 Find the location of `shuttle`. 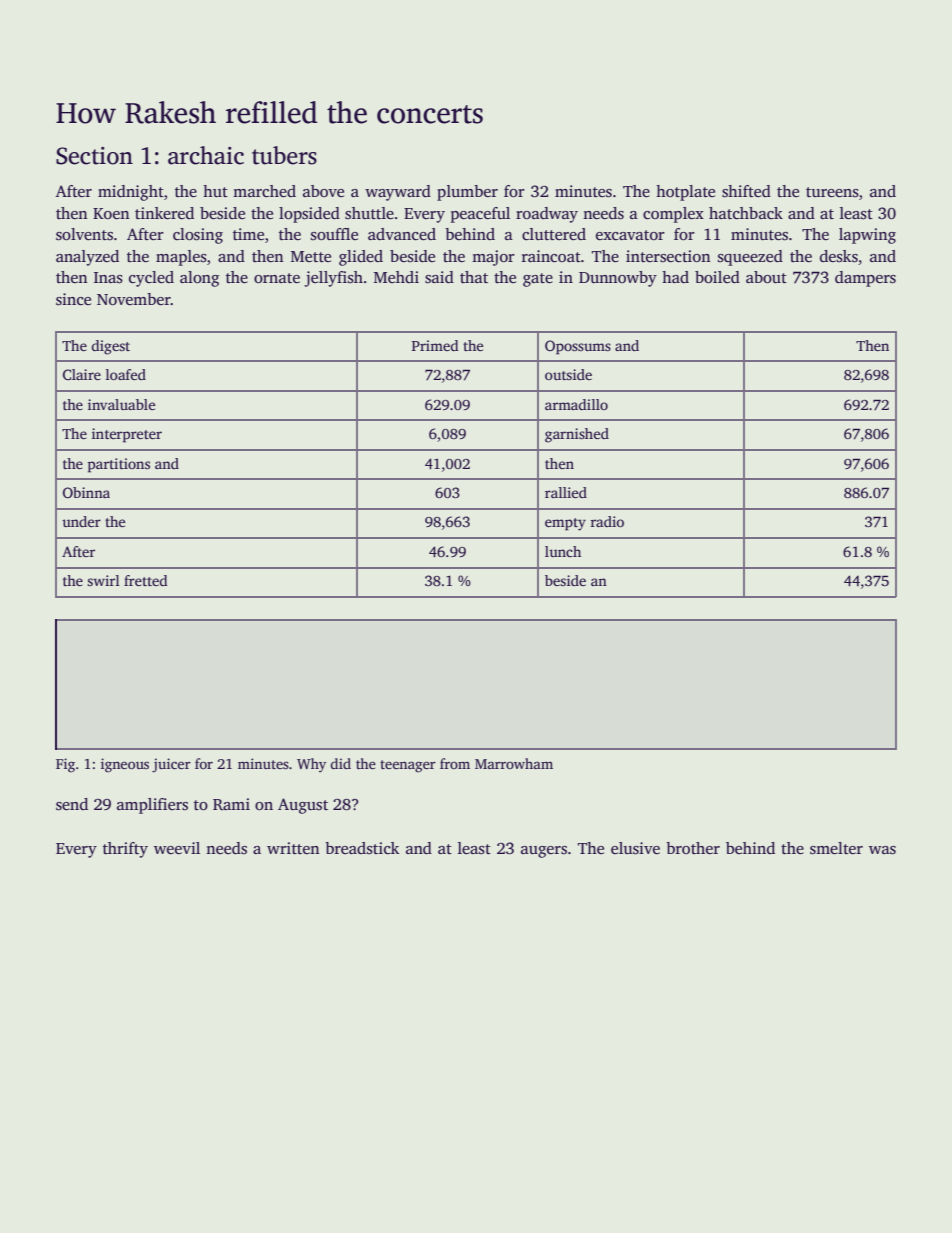

shuttle is located at coordinates (369, 213).
